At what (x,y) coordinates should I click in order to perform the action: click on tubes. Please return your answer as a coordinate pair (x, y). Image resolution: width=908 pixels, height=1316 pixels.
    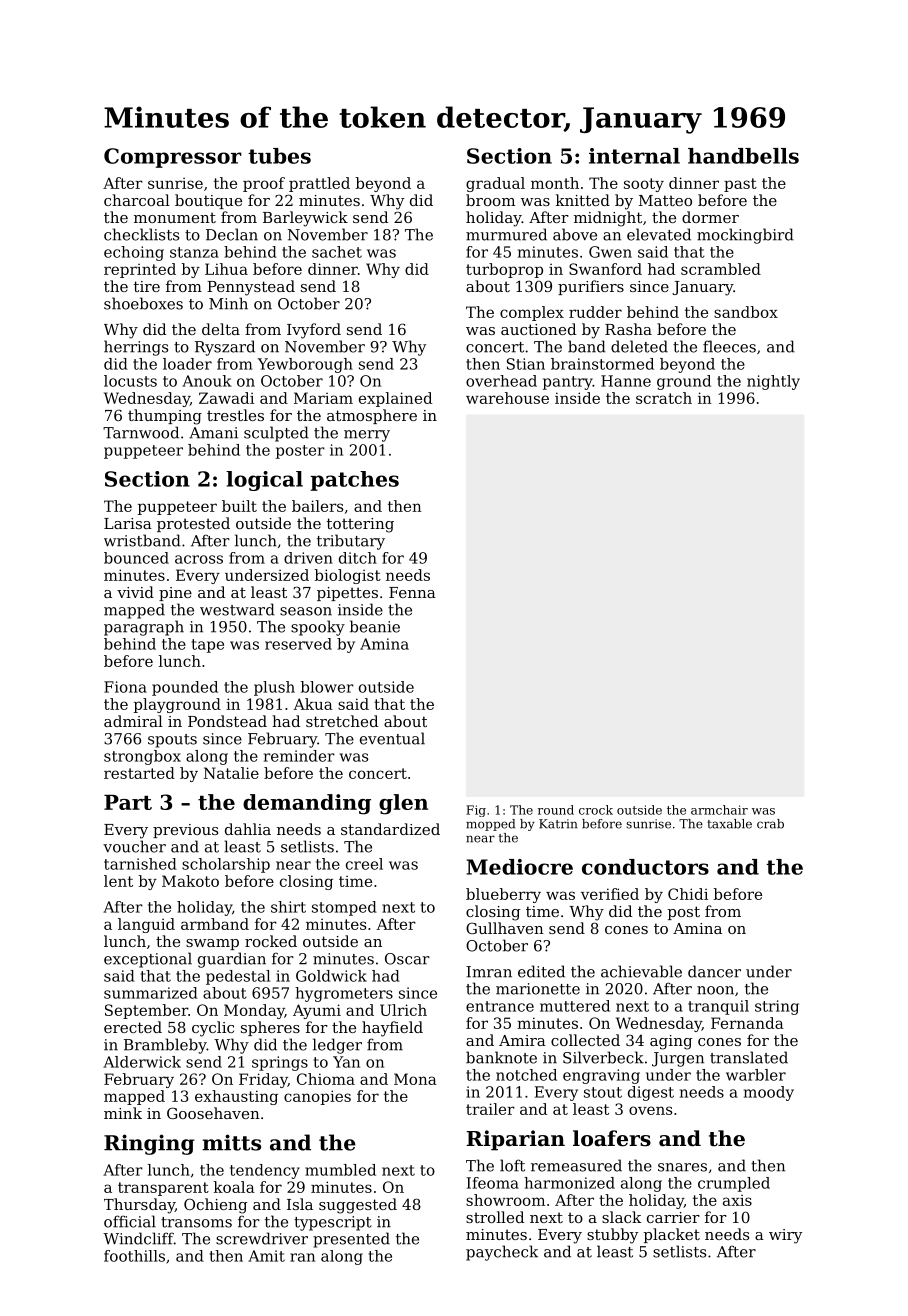
    Looking at the image, I should click on (279, 156).
